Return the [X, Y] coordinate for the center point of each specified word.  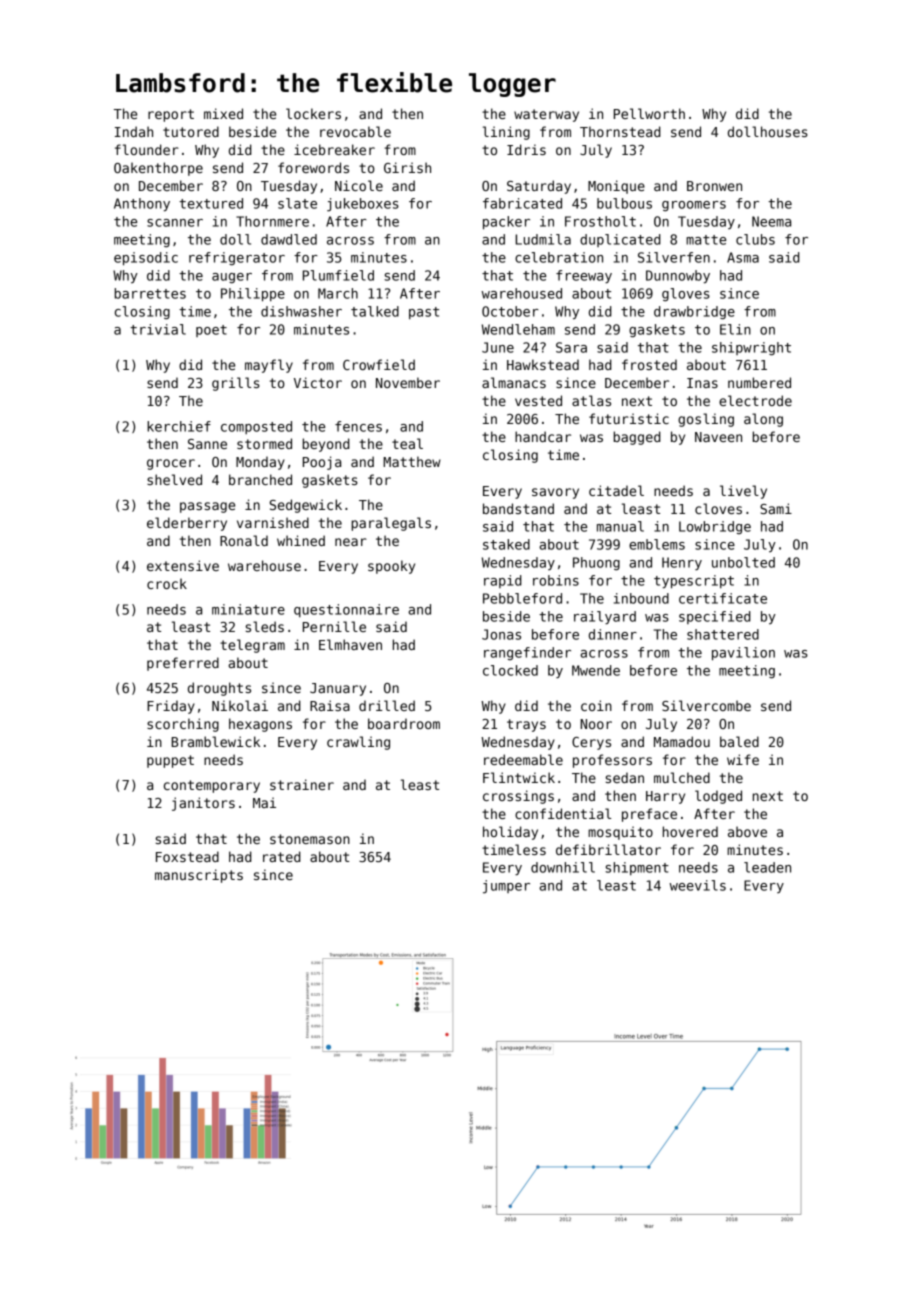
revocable [355, 131]
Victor [318, 382]
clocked [510, 670]
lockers [313, 113]
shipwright [751, 349]
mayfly [269, 366]
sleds [265, 626]
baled [739, 741]
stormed [264, 443]
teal [407, 443]
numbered [759, 382]
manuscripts [199, 876]
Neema [771, 221]
